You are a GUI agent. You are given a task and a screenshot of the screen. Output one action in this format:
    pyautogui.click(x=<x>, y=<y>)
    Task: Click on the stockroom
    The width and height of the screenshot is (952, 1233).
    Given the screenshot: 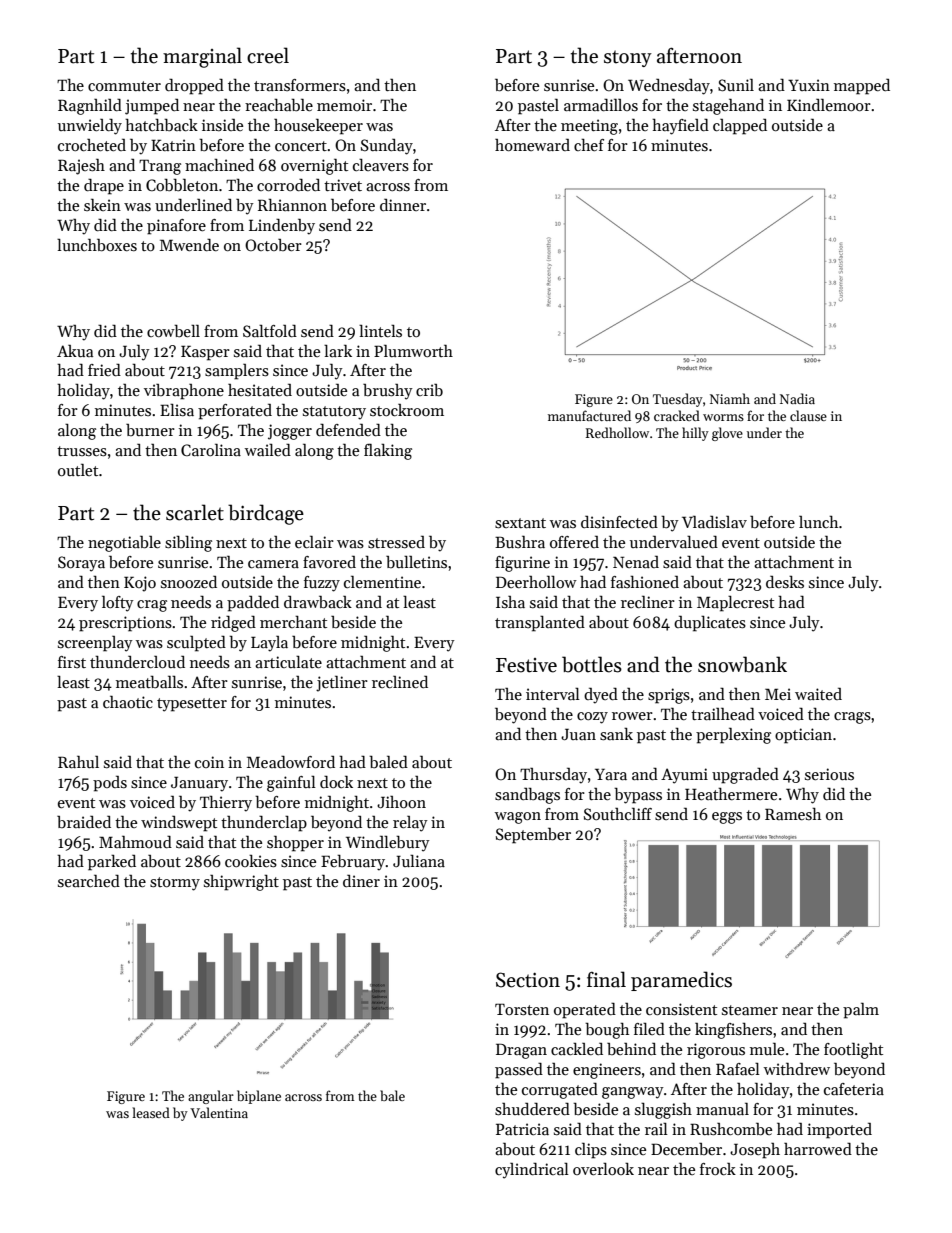 What is the action you would take?
    pyautogui.click(x=407, y=409)
